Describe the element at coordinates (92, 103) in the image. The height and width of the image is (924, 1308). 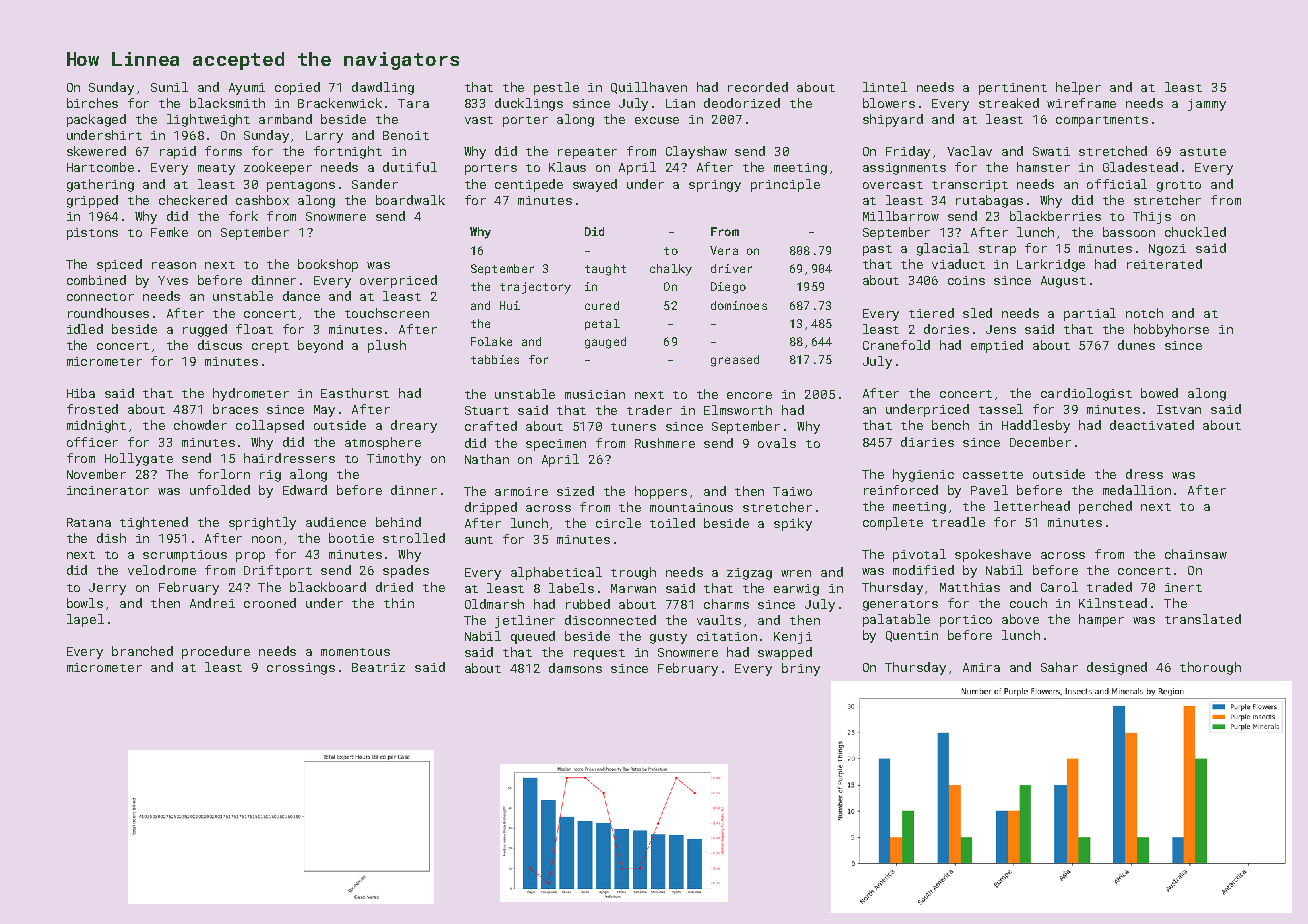
I see `birches` at that location.
